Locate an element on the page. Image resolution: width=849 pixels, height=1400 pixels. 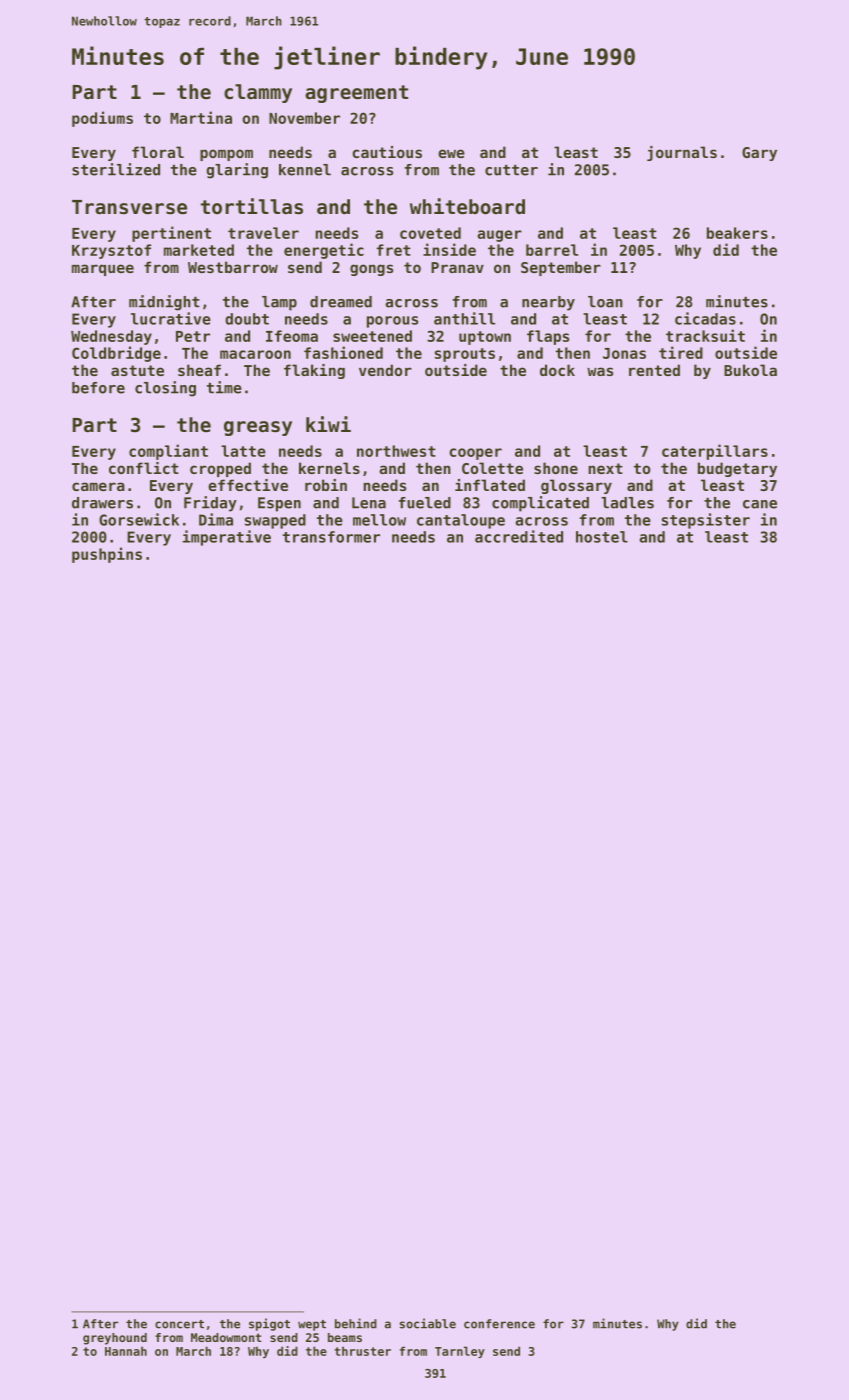
Transverse is located at coordinates (129, 207).
